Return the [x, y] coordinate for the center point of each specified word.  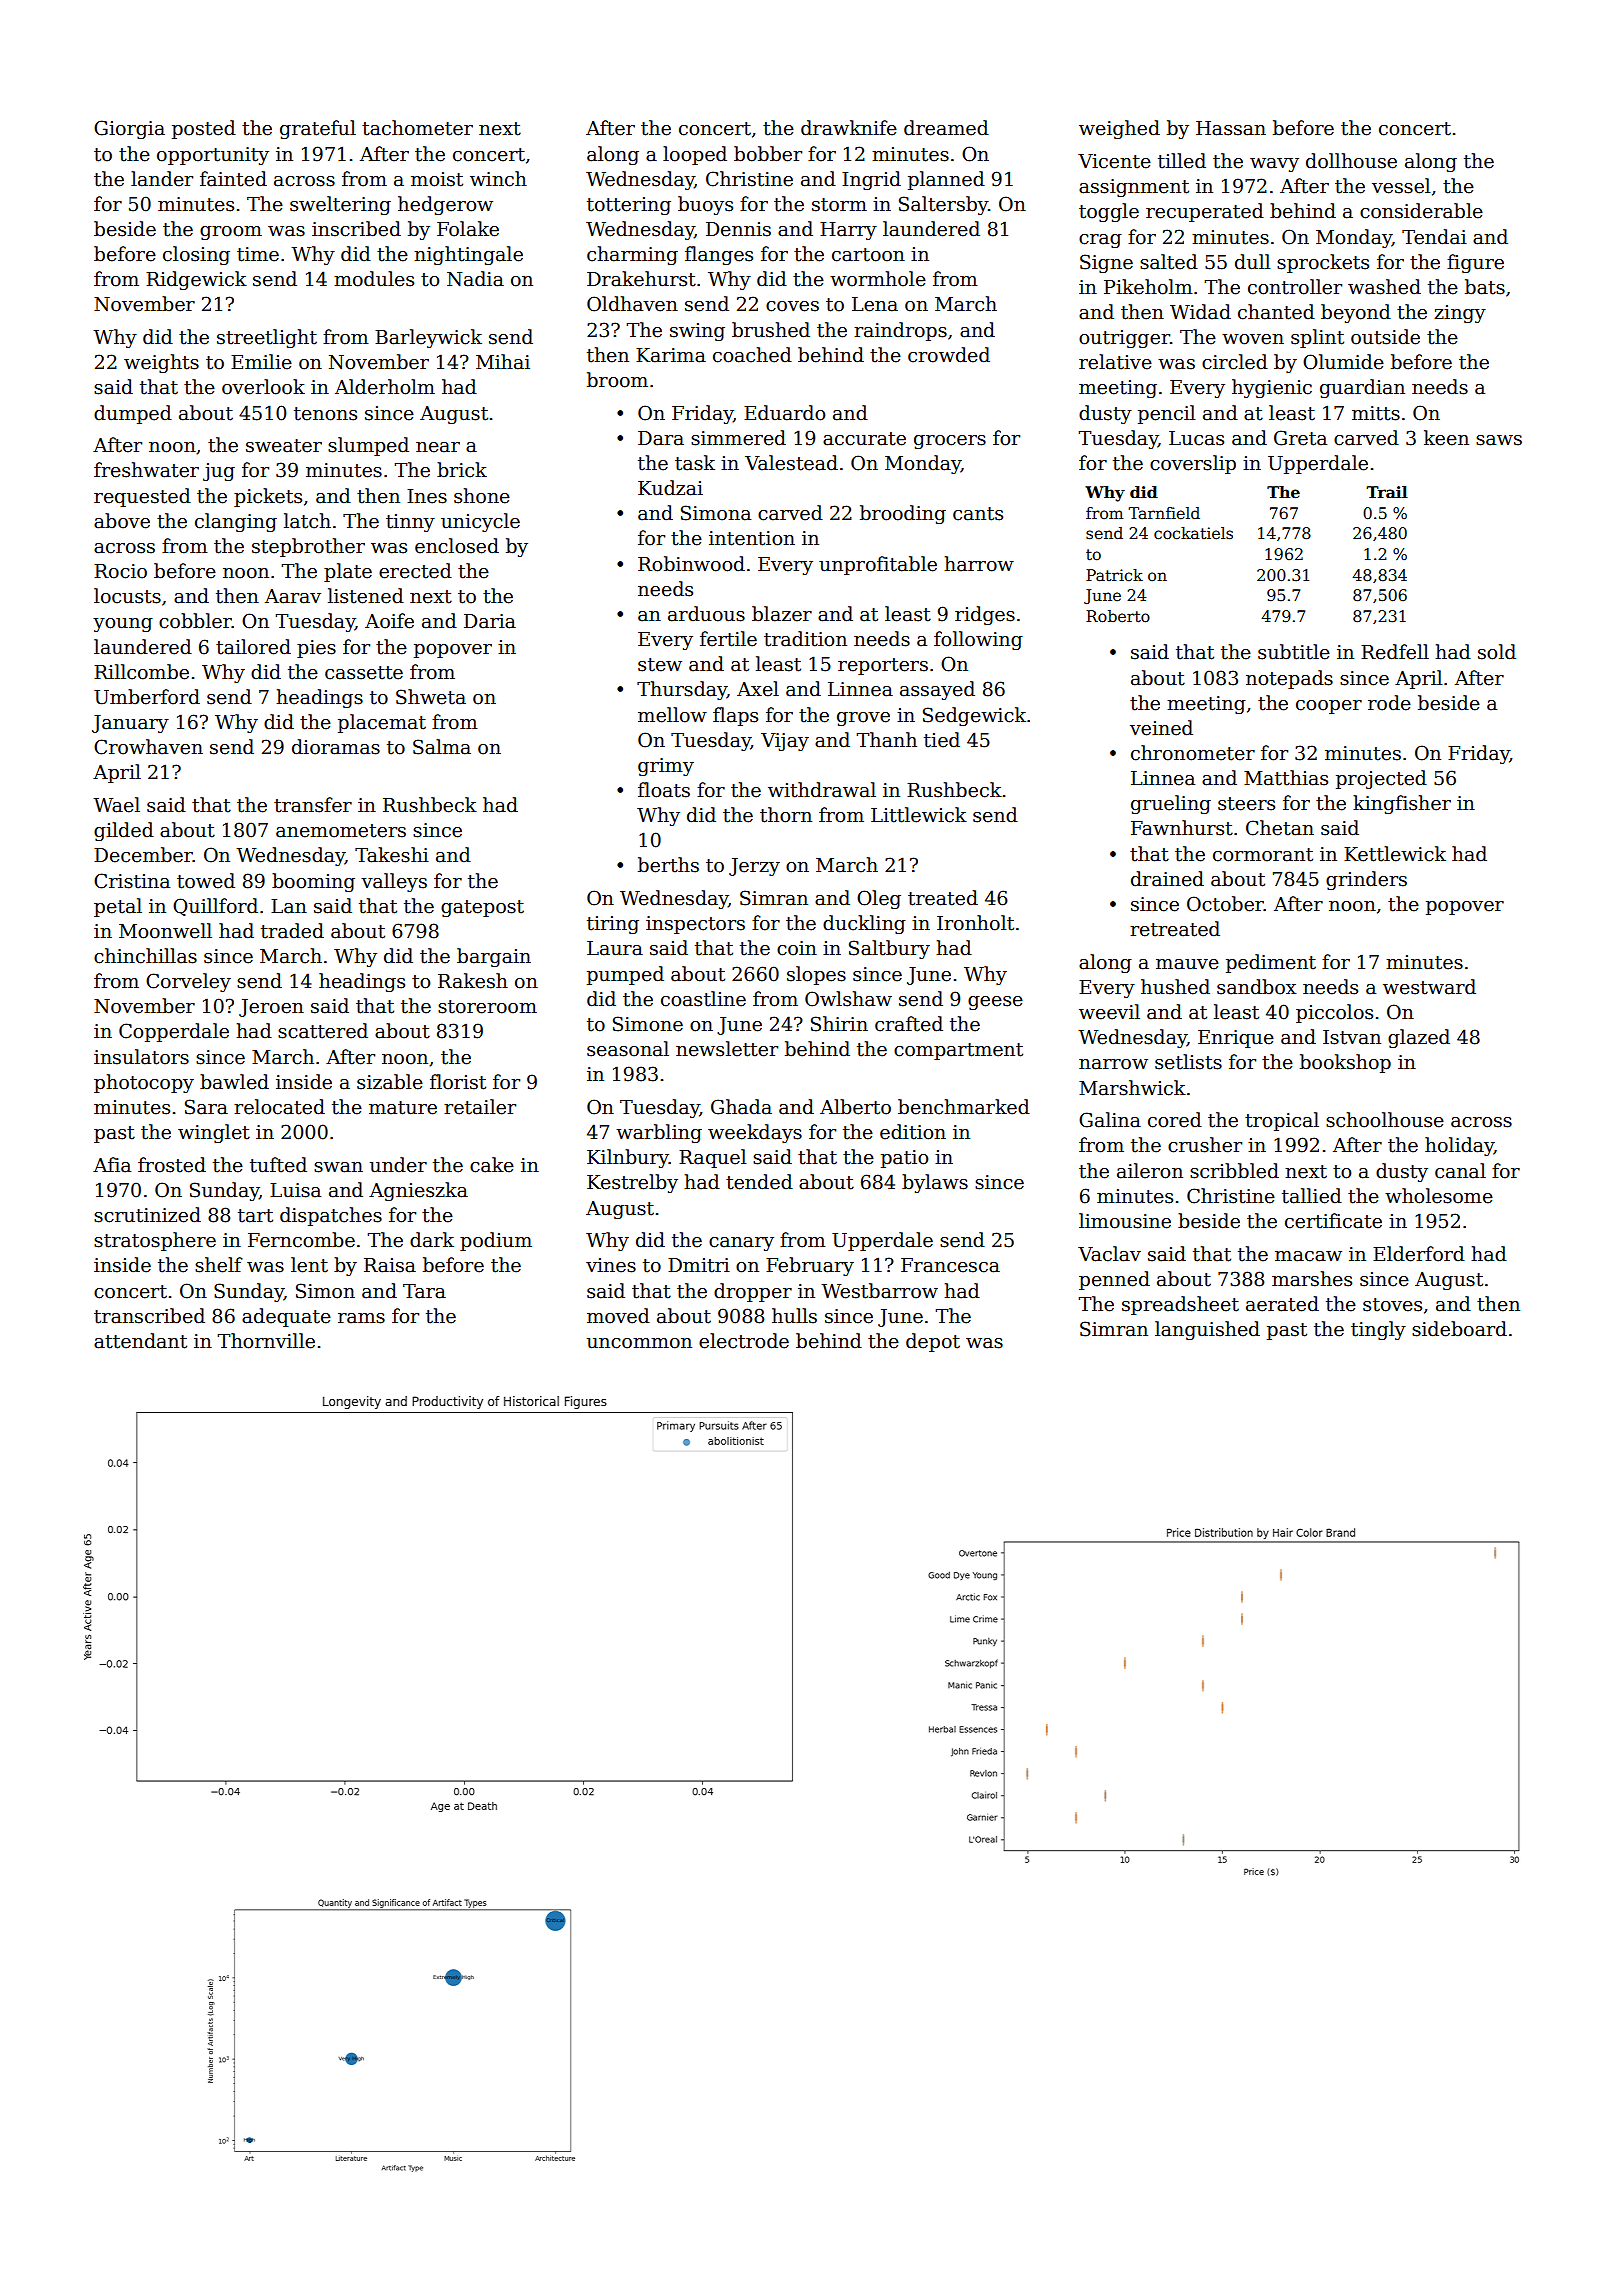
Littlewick [919, 815]
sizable [390, 1082]
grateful [318, 129]
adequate [286, 1317]
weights [161, 363]
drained [1167, 879]
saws [1499, 440]
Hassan [1231, 128]
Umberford [147, 697]
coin [797, 948]
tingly [1378, 1330]
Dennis [738, 229]
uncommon [639, 1343]
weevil [1109, 1012]
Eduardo [784, 413]
